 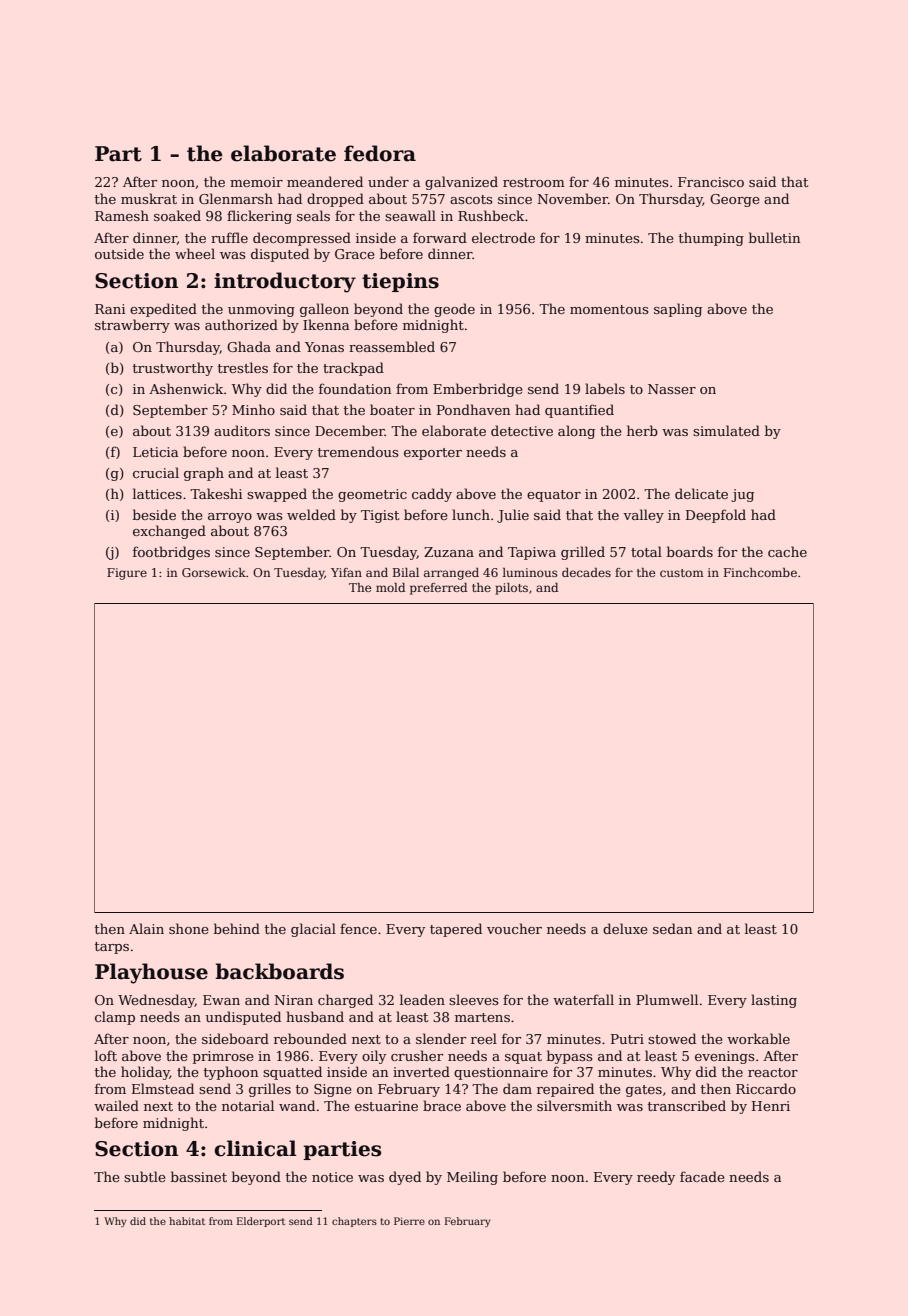 I want to click on geode, so click(x=454, y=310).
